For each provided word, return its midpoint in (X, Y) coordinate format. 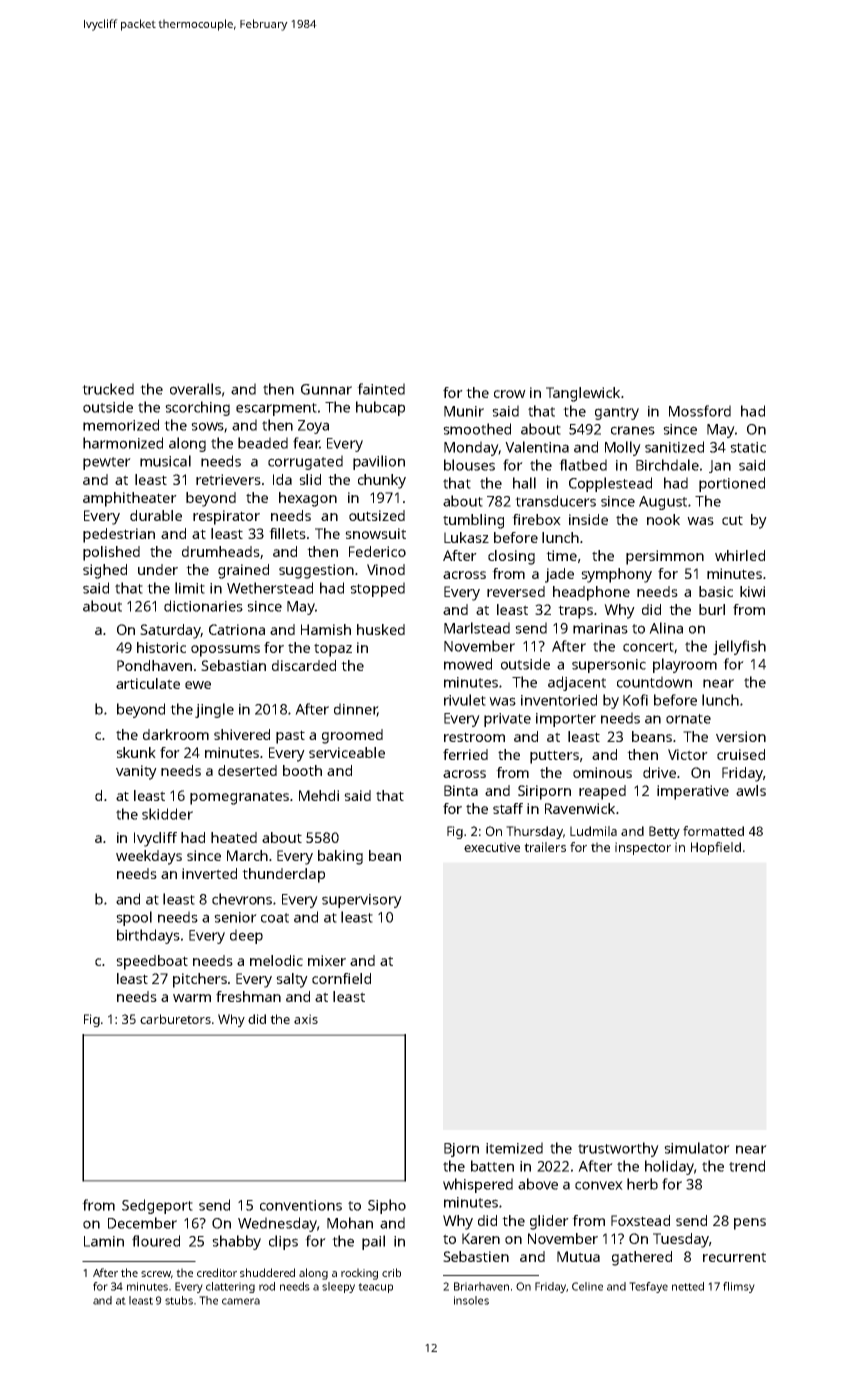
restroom (474, 737)
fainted (381, 389)
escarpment (276, 409)
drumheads (221, 551)
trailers (545, 847)
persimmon (665, 557)
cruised (741, 754)
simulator (697, 1148)
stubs (179, 1300)
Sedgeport (157, 1206)
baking (340, 857)
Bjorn (461, 1150)
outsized (377, 515)
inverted (209, 873)
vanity (136, 772)
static (748, 447)
